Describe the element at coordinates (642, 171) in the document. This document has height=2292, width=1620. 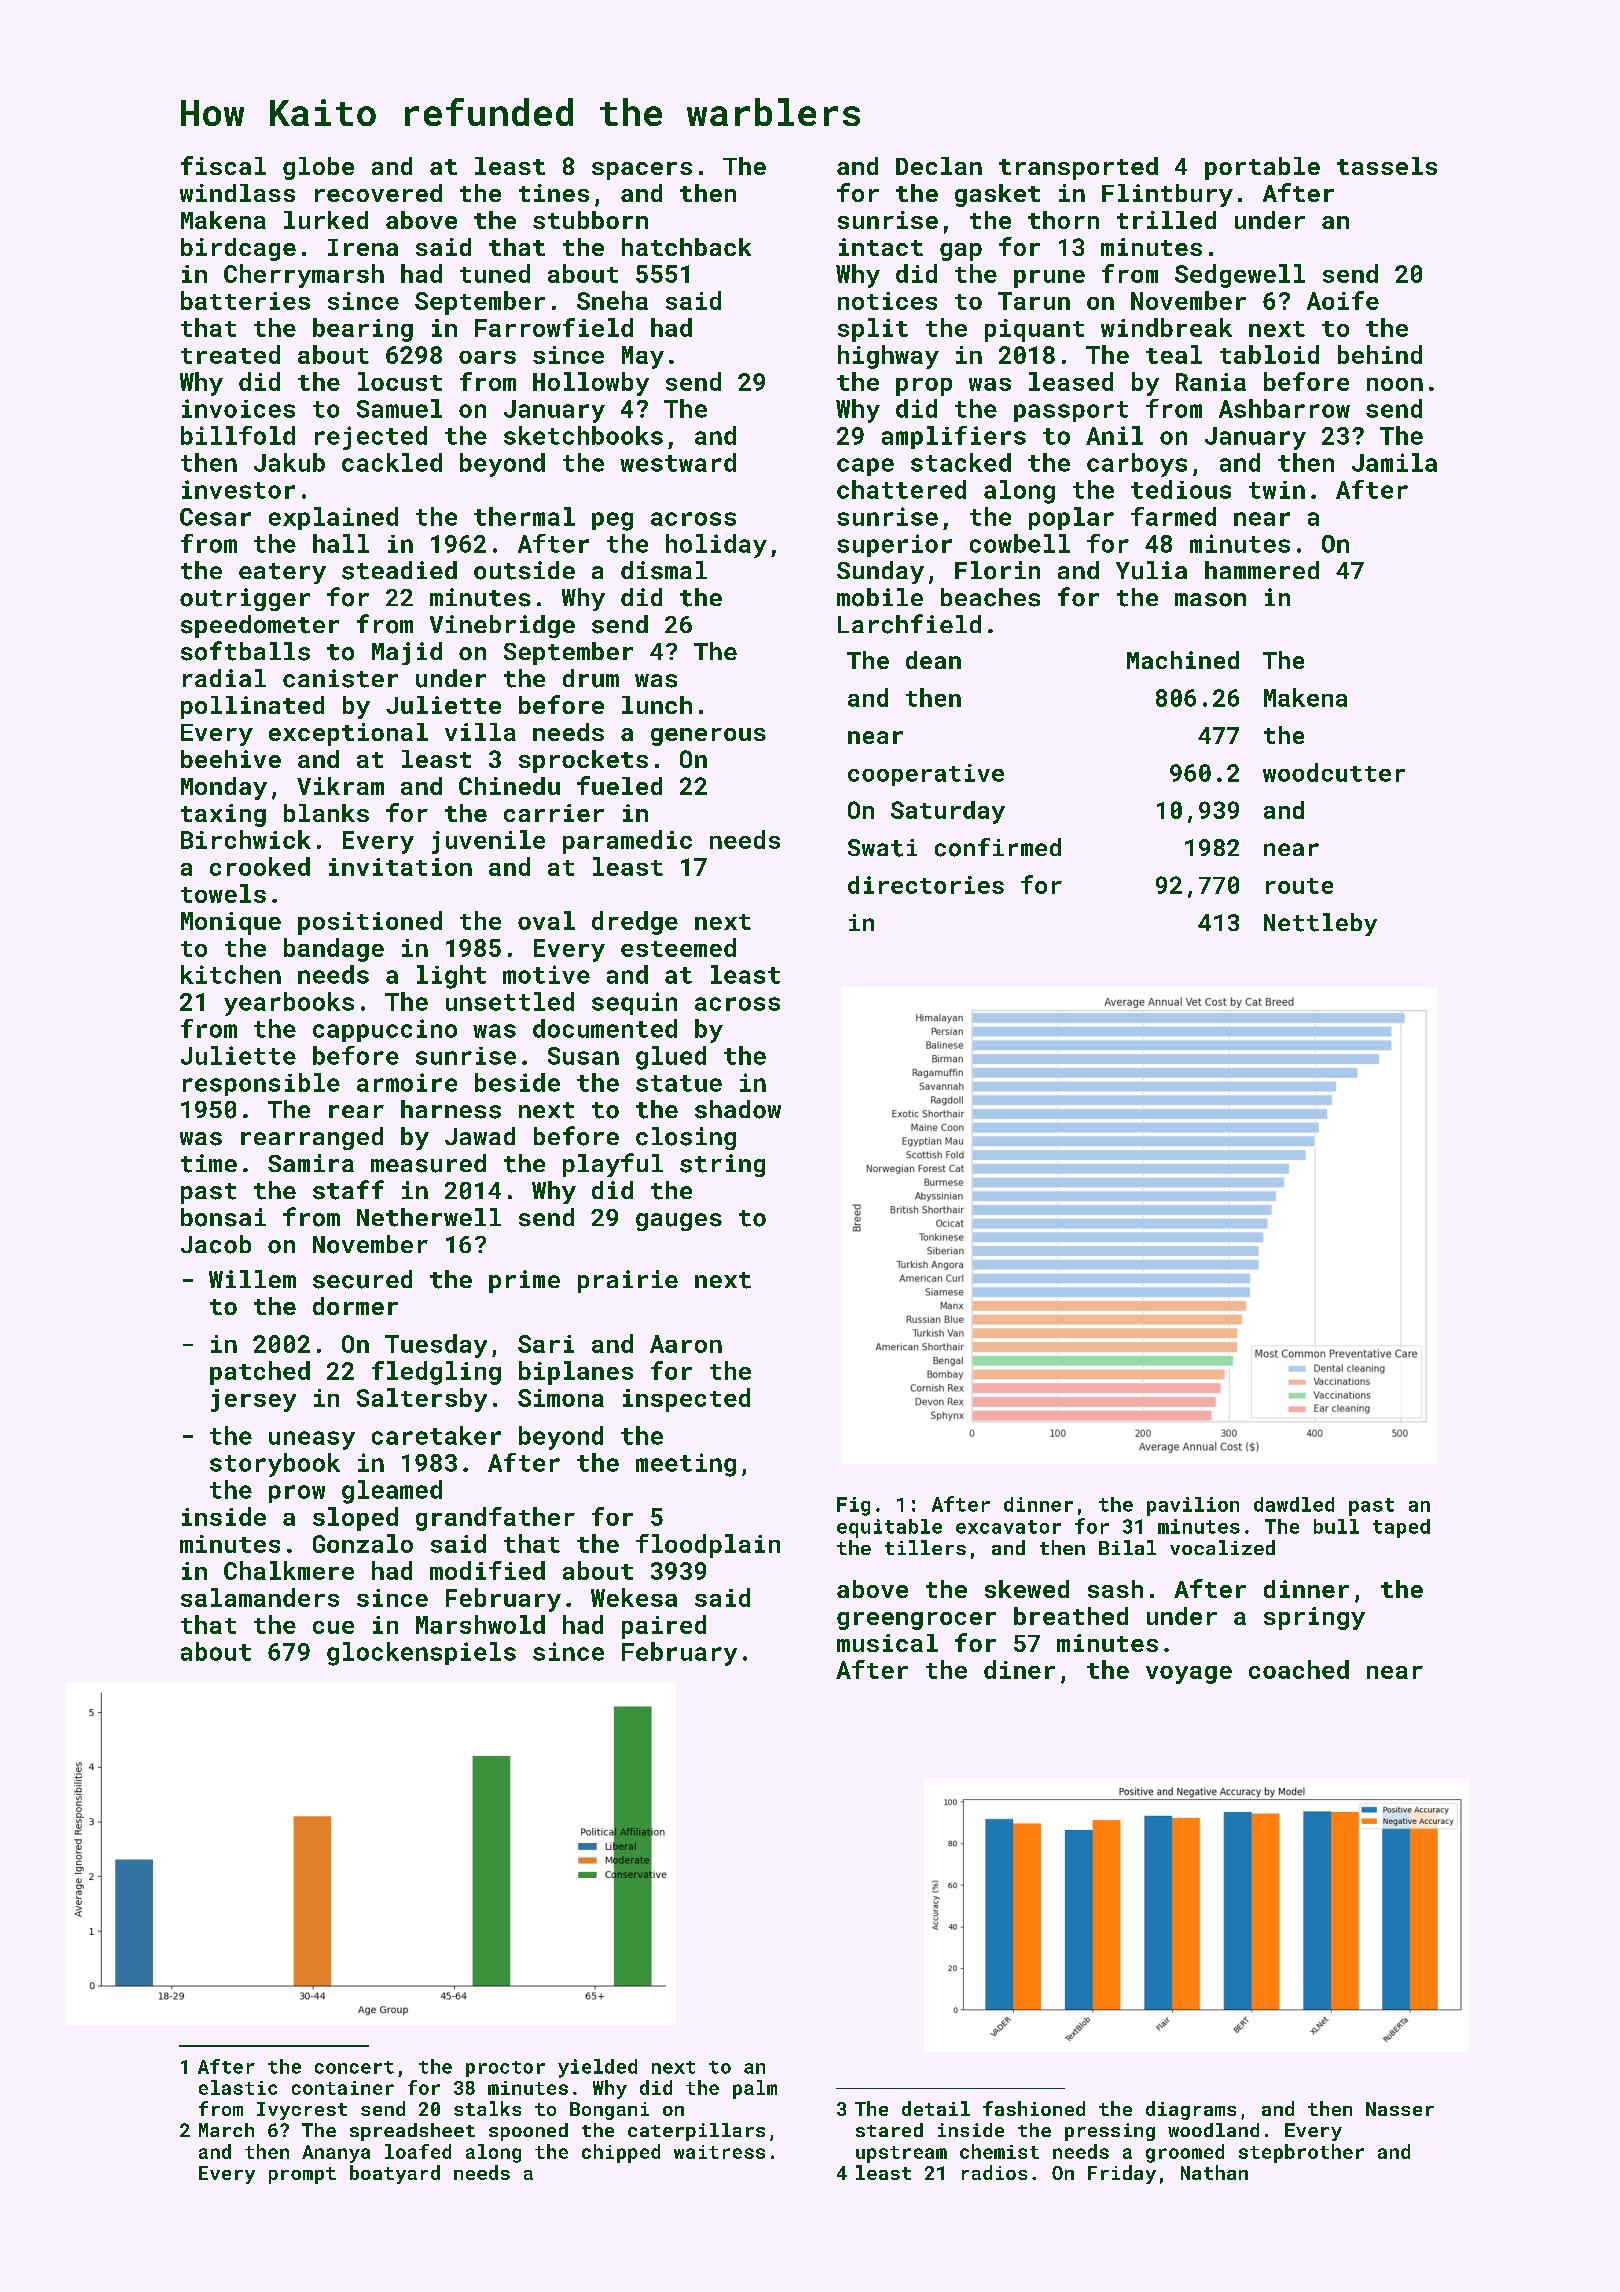
I see `spacers` at that location.
